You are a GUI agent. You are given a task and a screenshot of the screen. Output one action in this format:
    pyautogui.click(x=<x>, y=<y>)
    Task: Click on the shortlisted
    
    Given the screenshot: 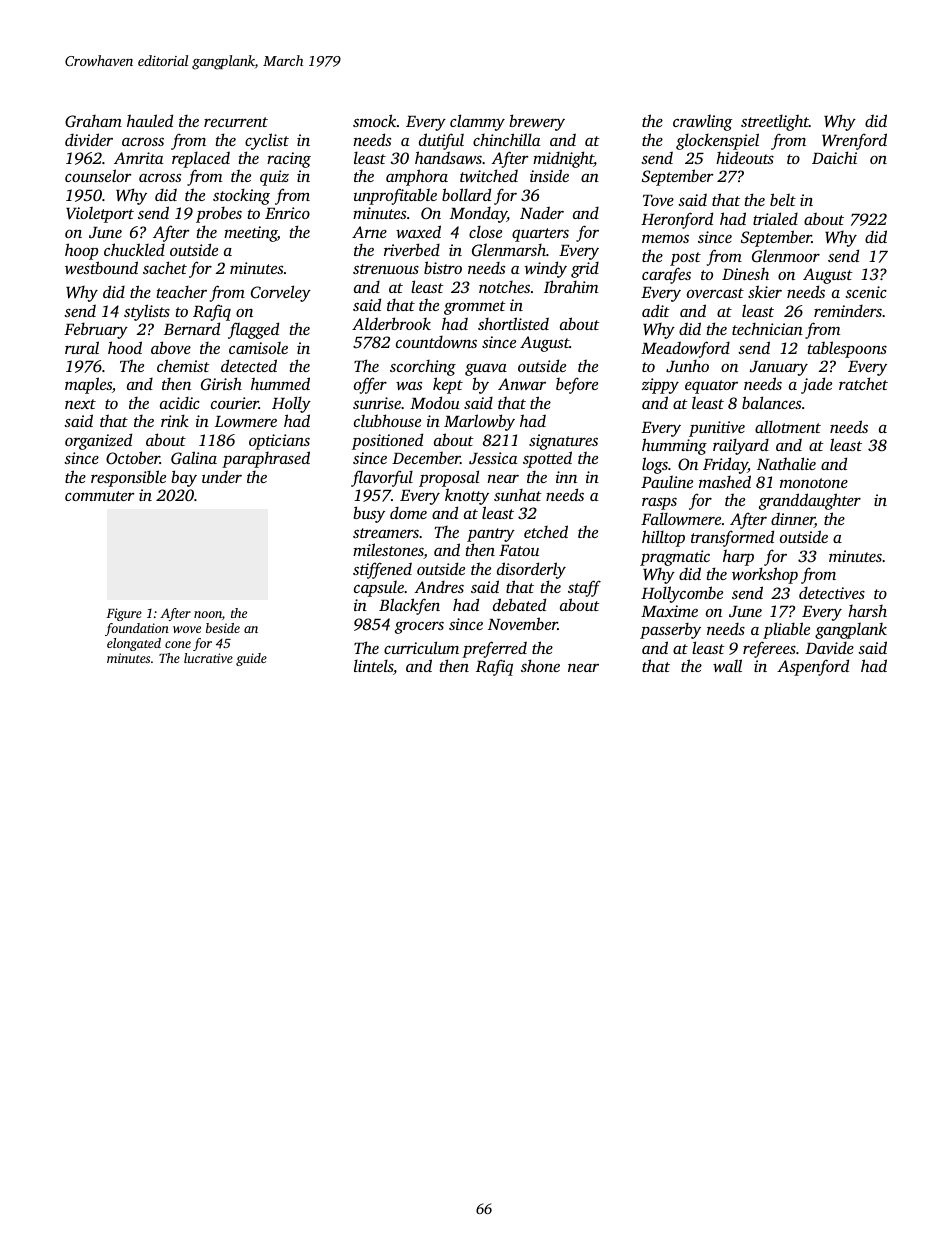 What is the action you would take?
    pyautogui.click(x=513, y=323)
